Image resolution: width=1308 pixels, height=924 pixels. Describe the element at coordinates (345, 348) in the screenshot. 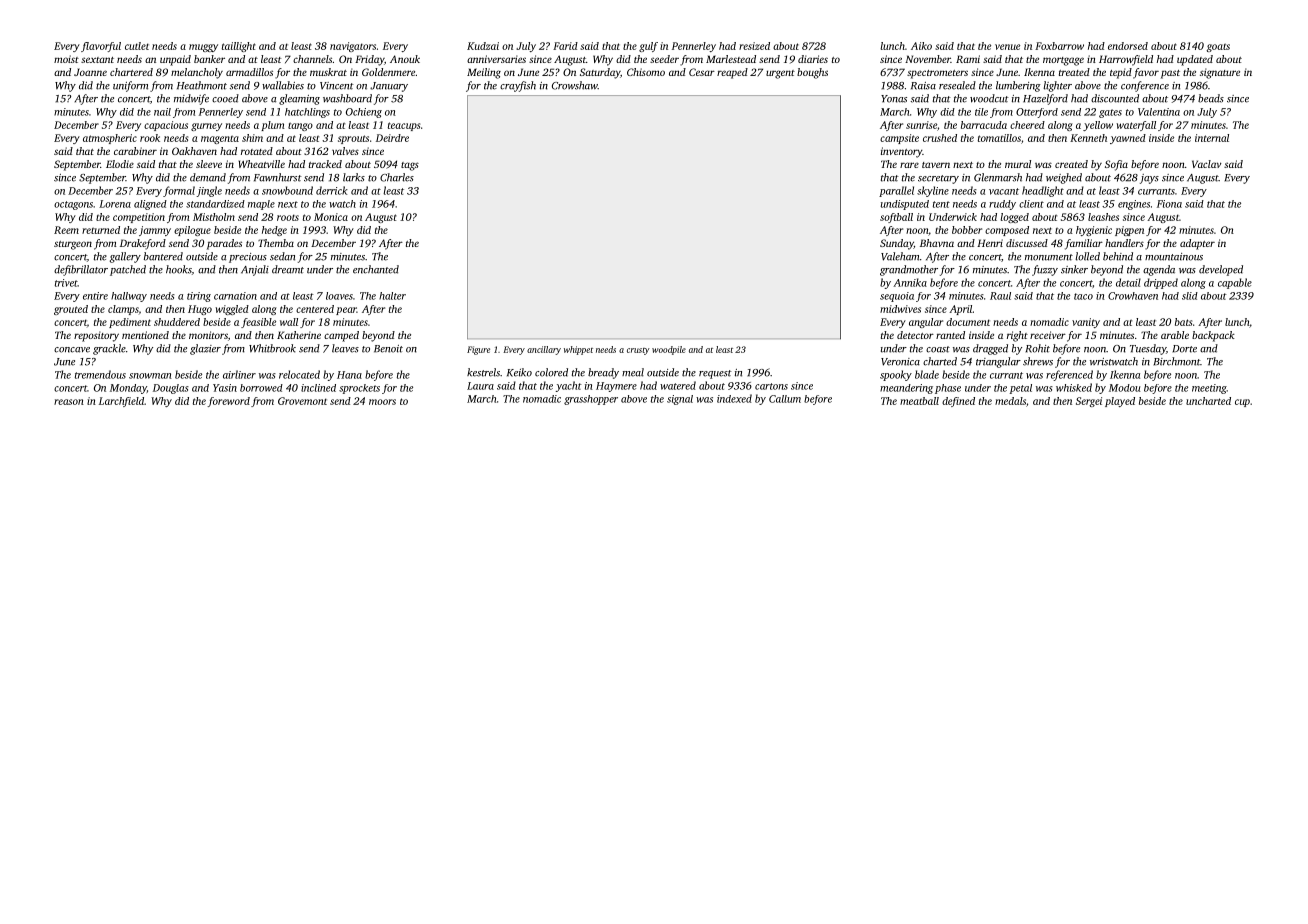

I see `leaves` at that location.
